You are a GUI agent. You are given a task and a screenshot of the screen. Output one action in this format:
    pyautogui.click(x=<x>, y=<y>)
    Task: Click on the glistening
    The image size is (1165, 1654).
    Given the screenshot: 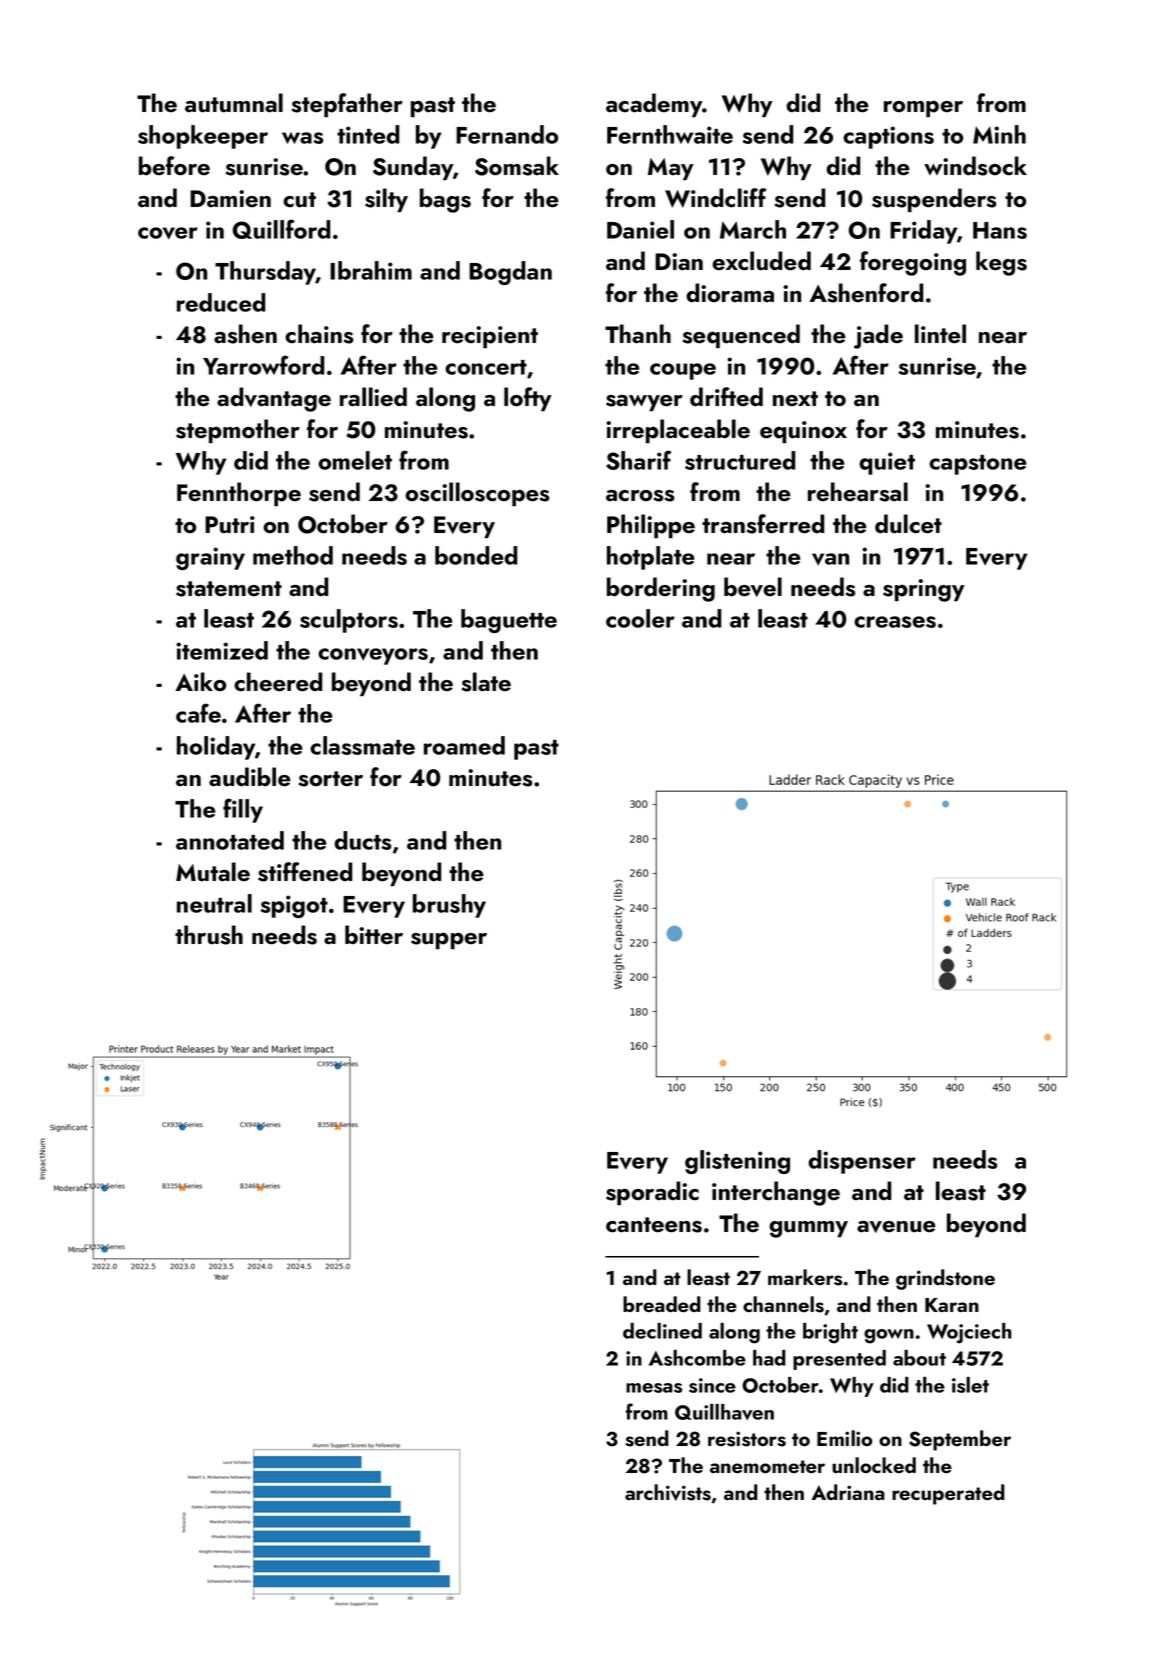 What is the action you would take?
    pyautogui.click(x=737, y=1162)
